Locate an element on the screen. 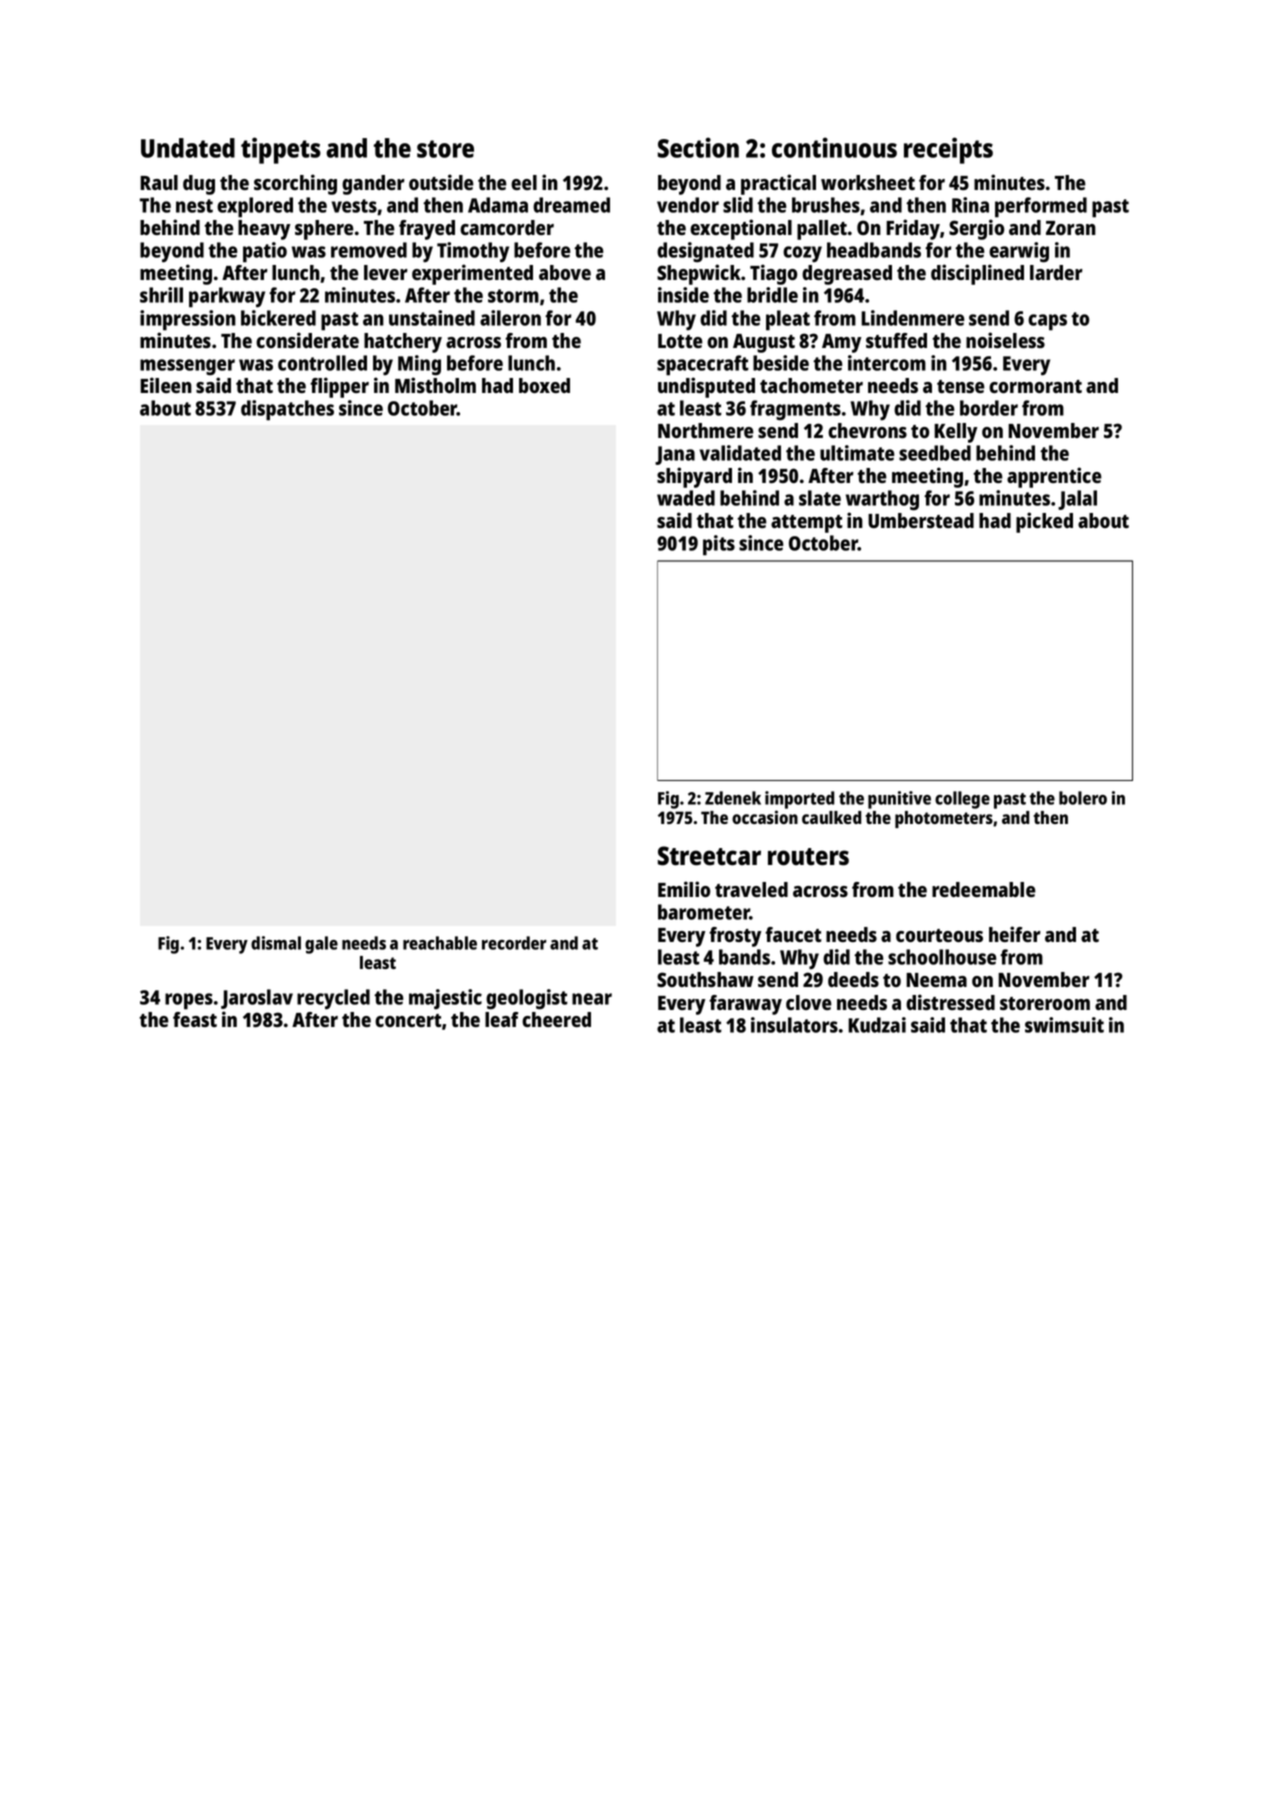 The width and height of the screenshot is (1273, 1800). imported is located at coordinates (799, 800).
